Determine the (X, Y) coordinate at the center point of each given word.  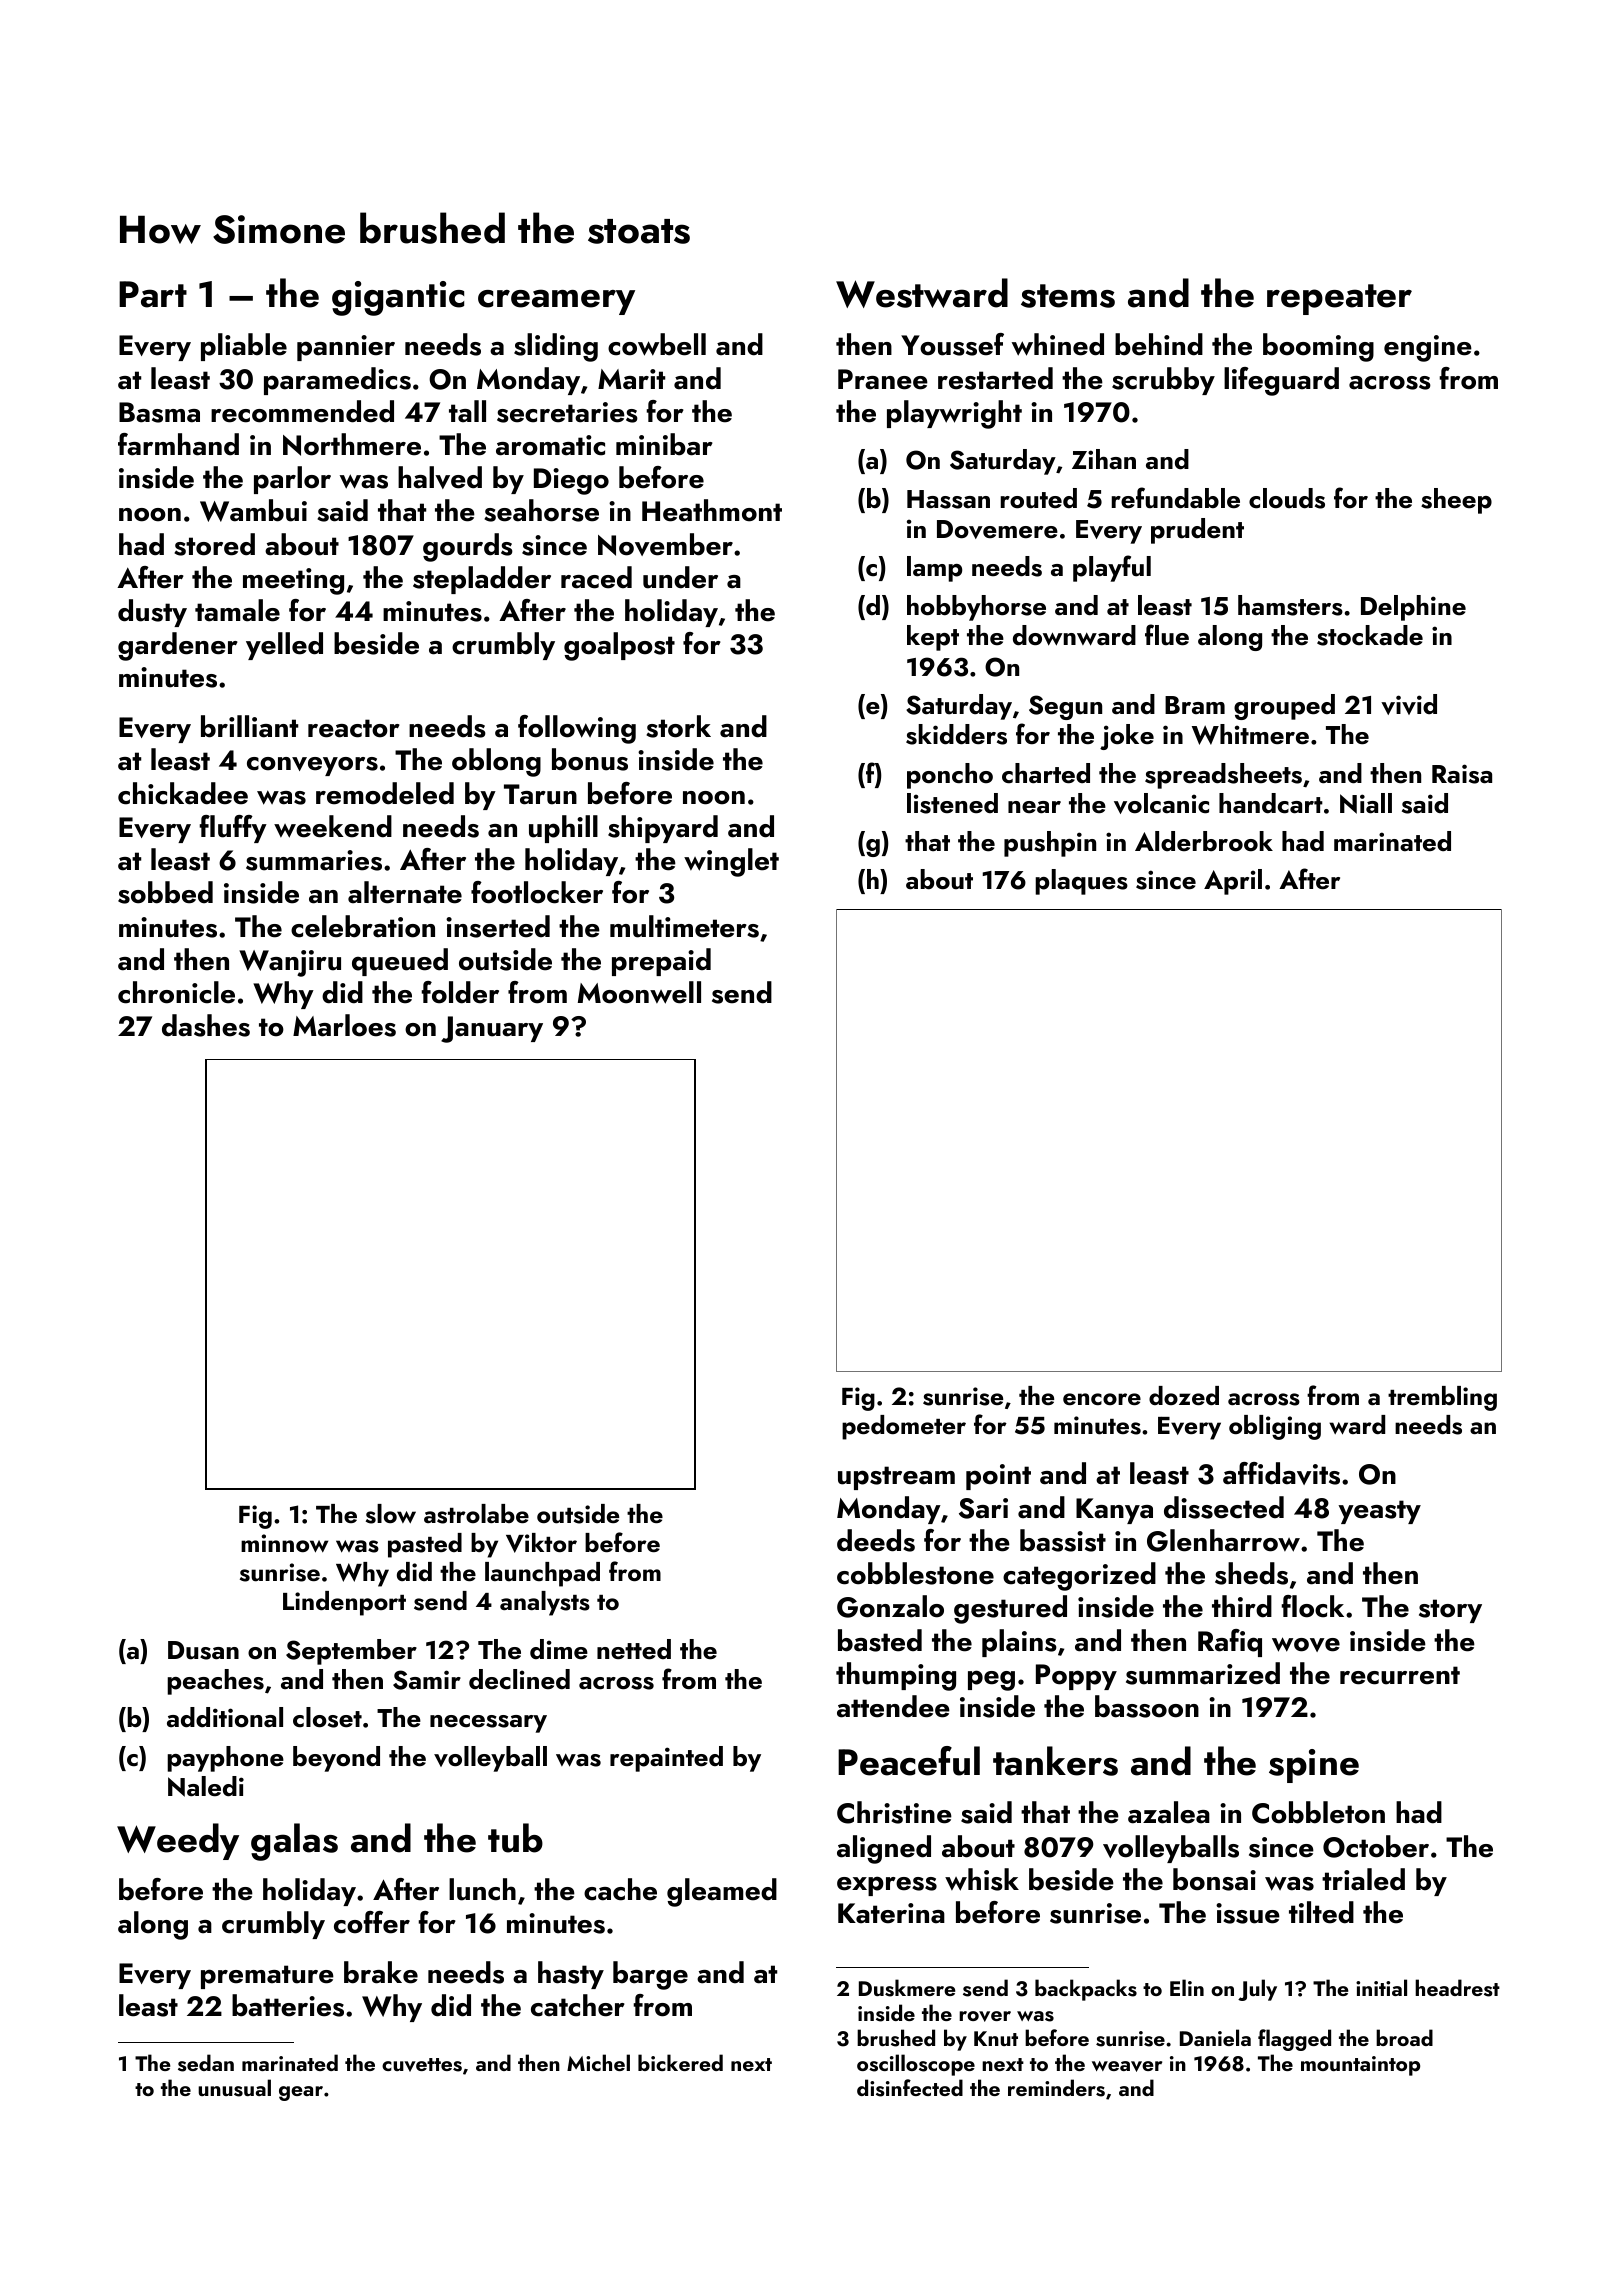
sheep (1456, 501)
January (492, 1029)
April (1233, 882)
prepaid (661, 962)
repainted (666, 1759)
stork (678, 726)
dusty (152, 613)
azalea (1169, 1812)
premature (267, 1977)
